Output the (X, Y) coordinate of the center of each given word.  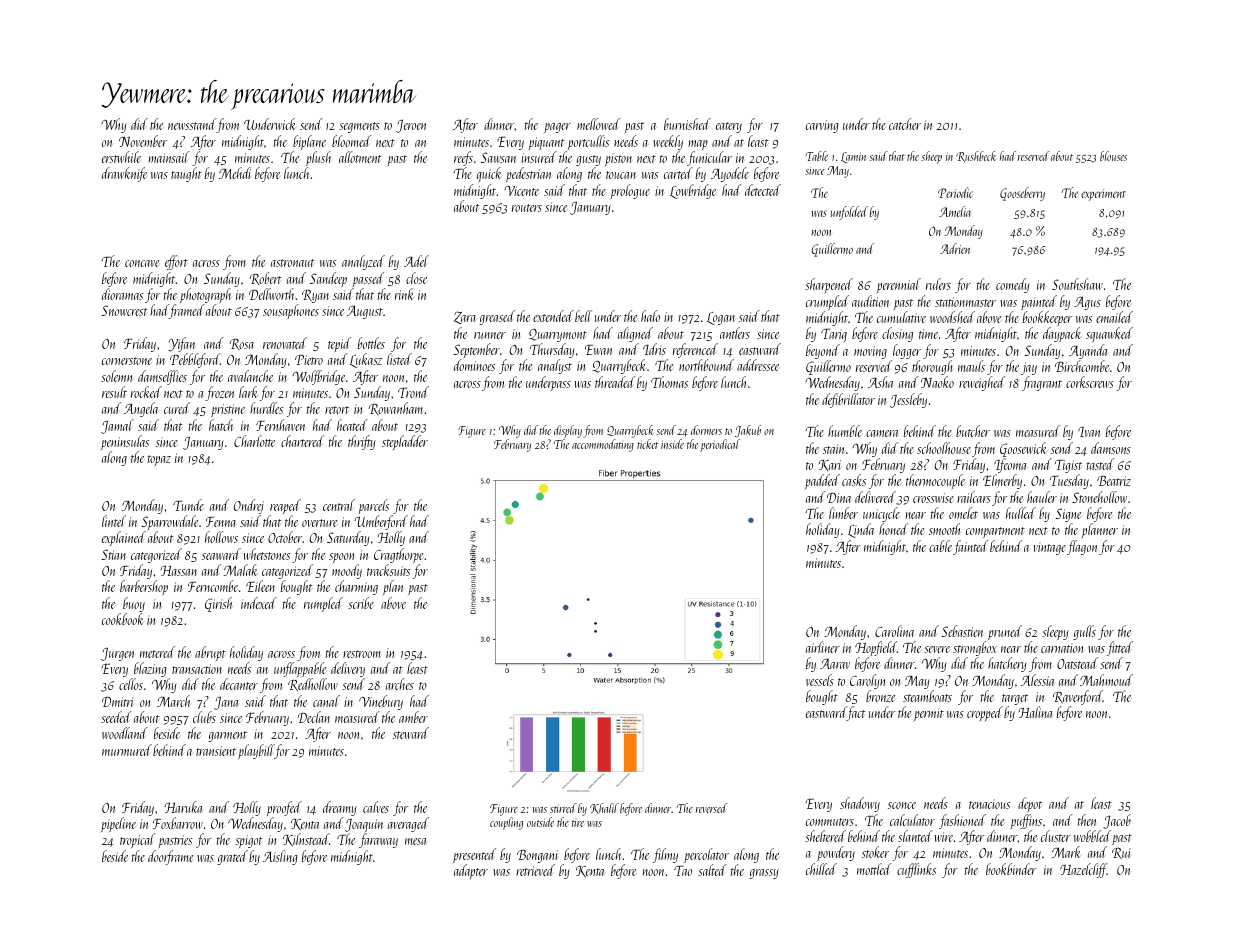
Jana (226, 703)
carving (822, 126)
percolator (706, 855)
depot (1030, 804)
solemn (116, 376)
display (568, 431)
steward (411, 733)
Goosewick (1023, 449)
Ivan (1089, 432)
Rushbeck (976, 156)
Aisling (280, 857)
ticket (647, 444)
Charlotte (254, 441)
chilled (821, 869)
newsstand (192, 125)
